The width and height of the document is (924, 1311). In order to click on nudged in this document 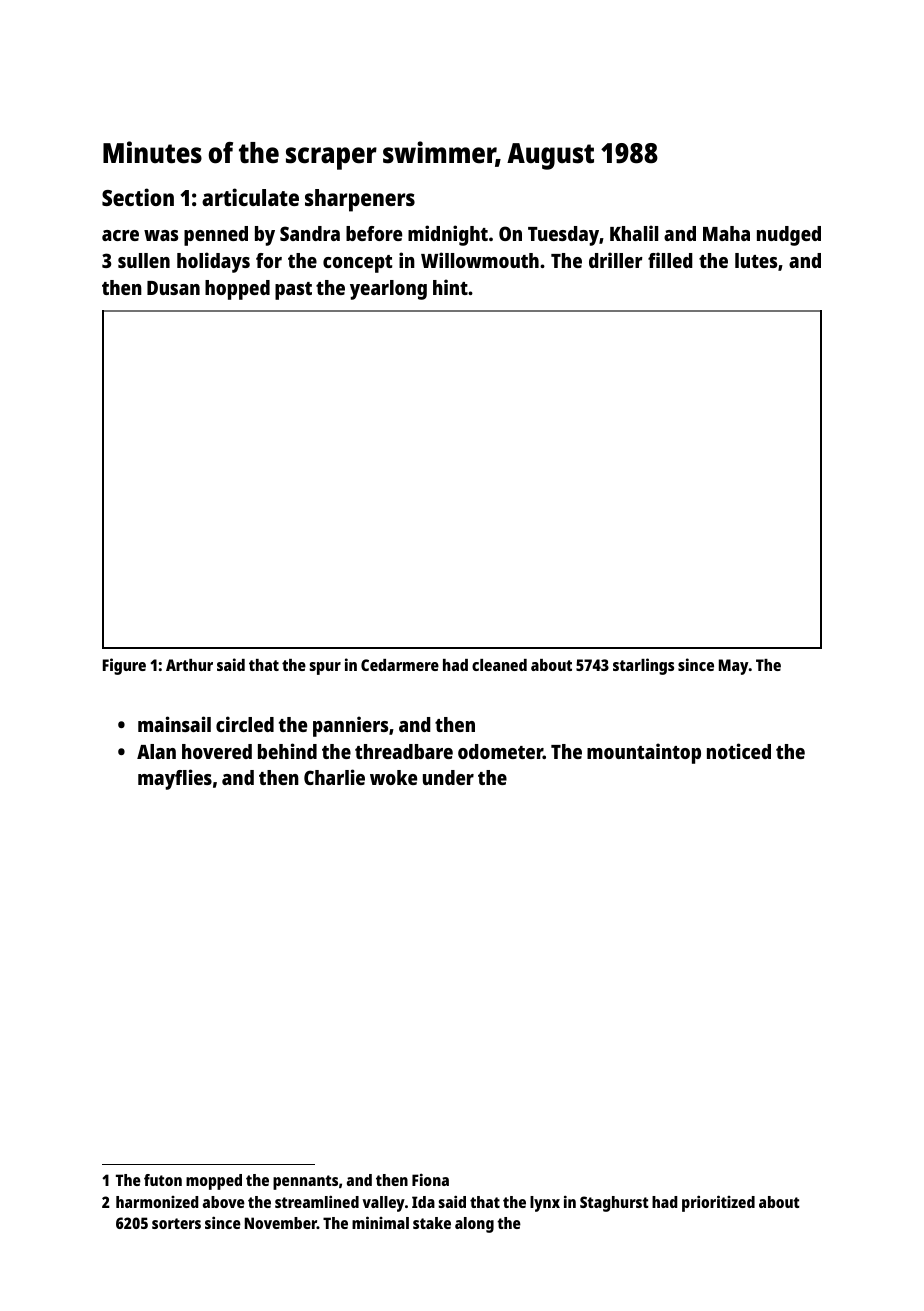, I will do `click(789, 236)`.
